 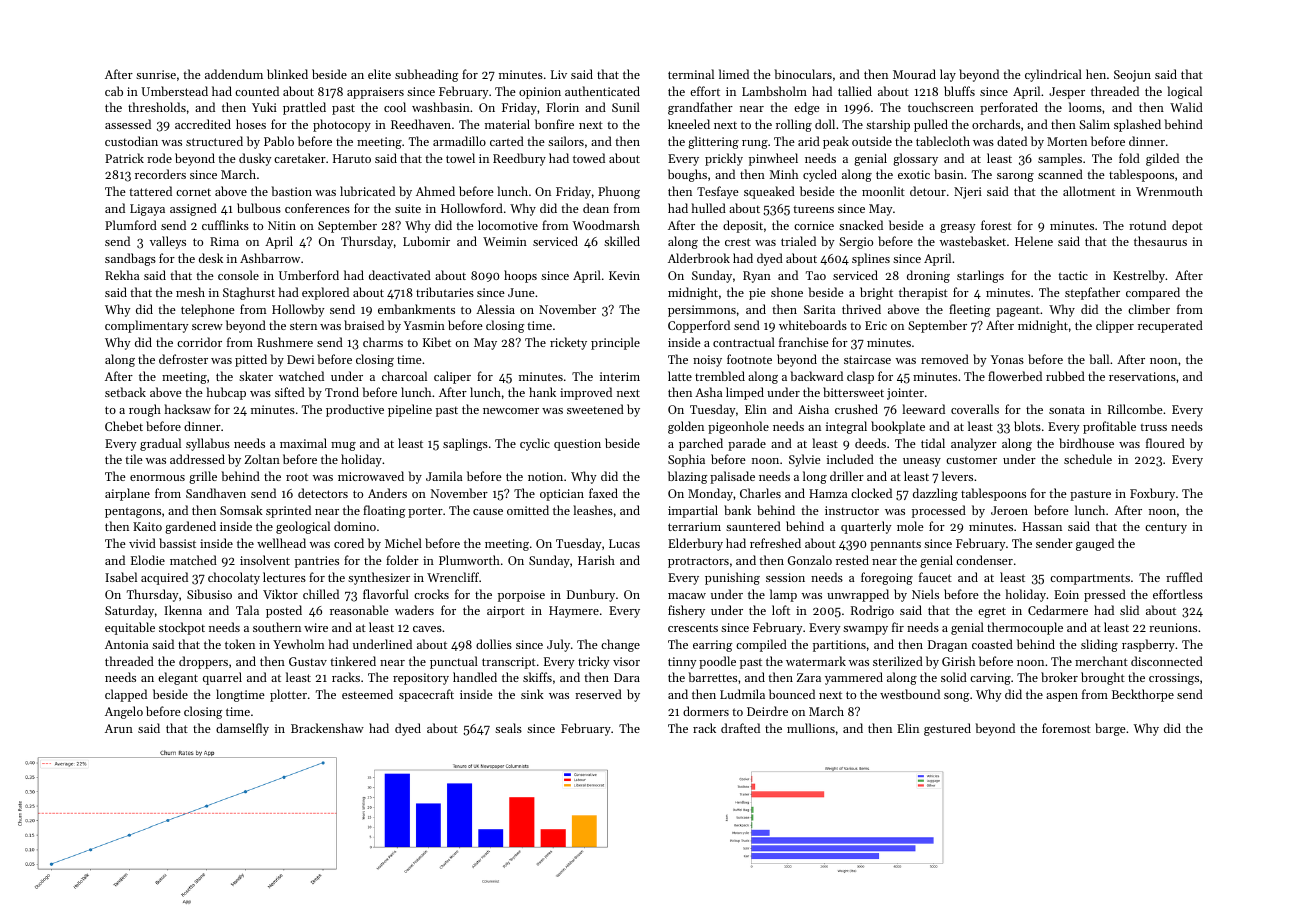 What do you see at coordinates (242, 729) in the screenshot?
I see `damselfly` at bounding box center [242, 729].
